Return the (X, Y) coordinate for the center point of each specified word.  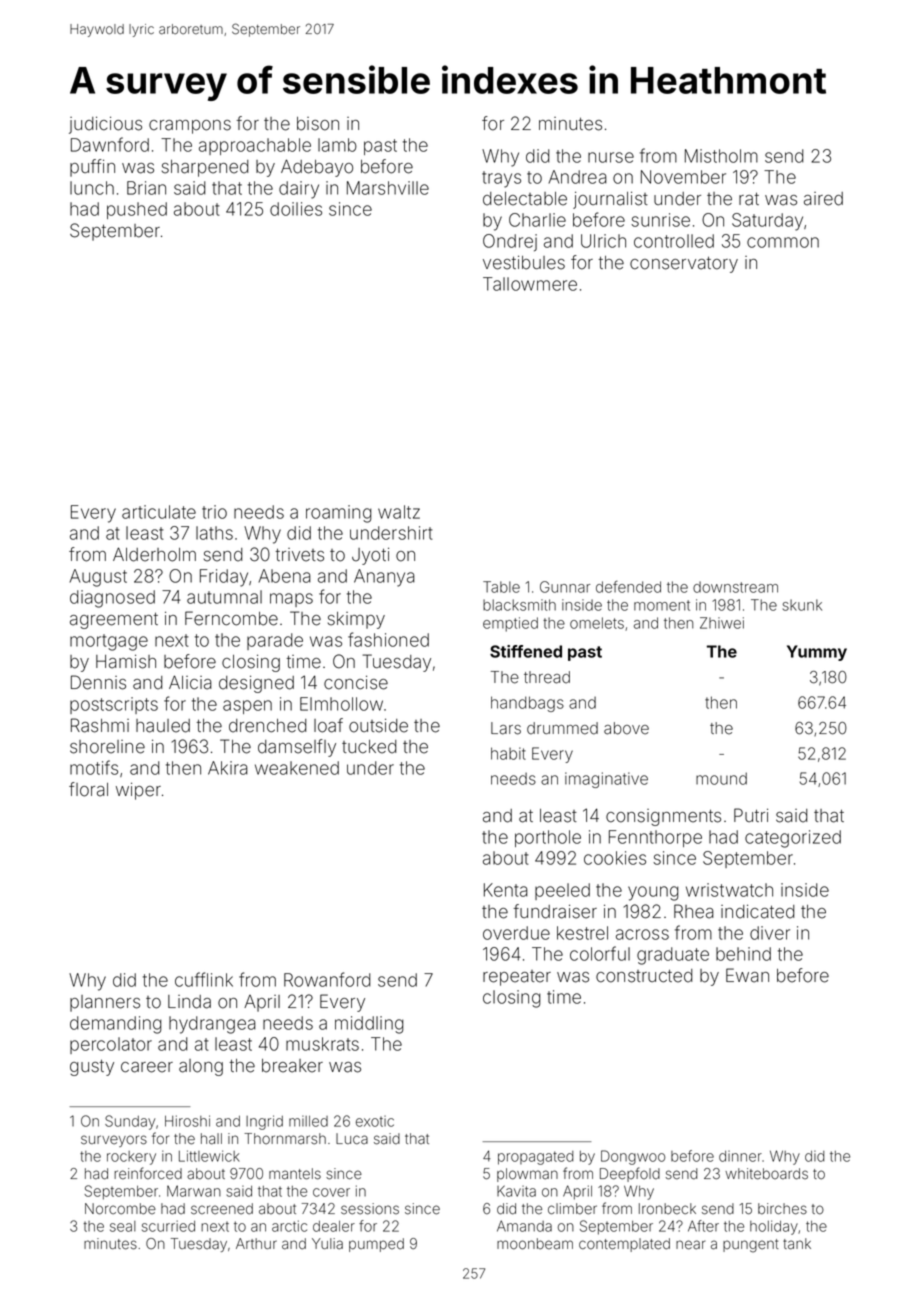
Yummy (817, 653)
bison (318, 124)
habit (508, 753)
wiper (138, 791)
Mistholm (721, 156)
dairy (299, 190)
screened (222, 1209)
